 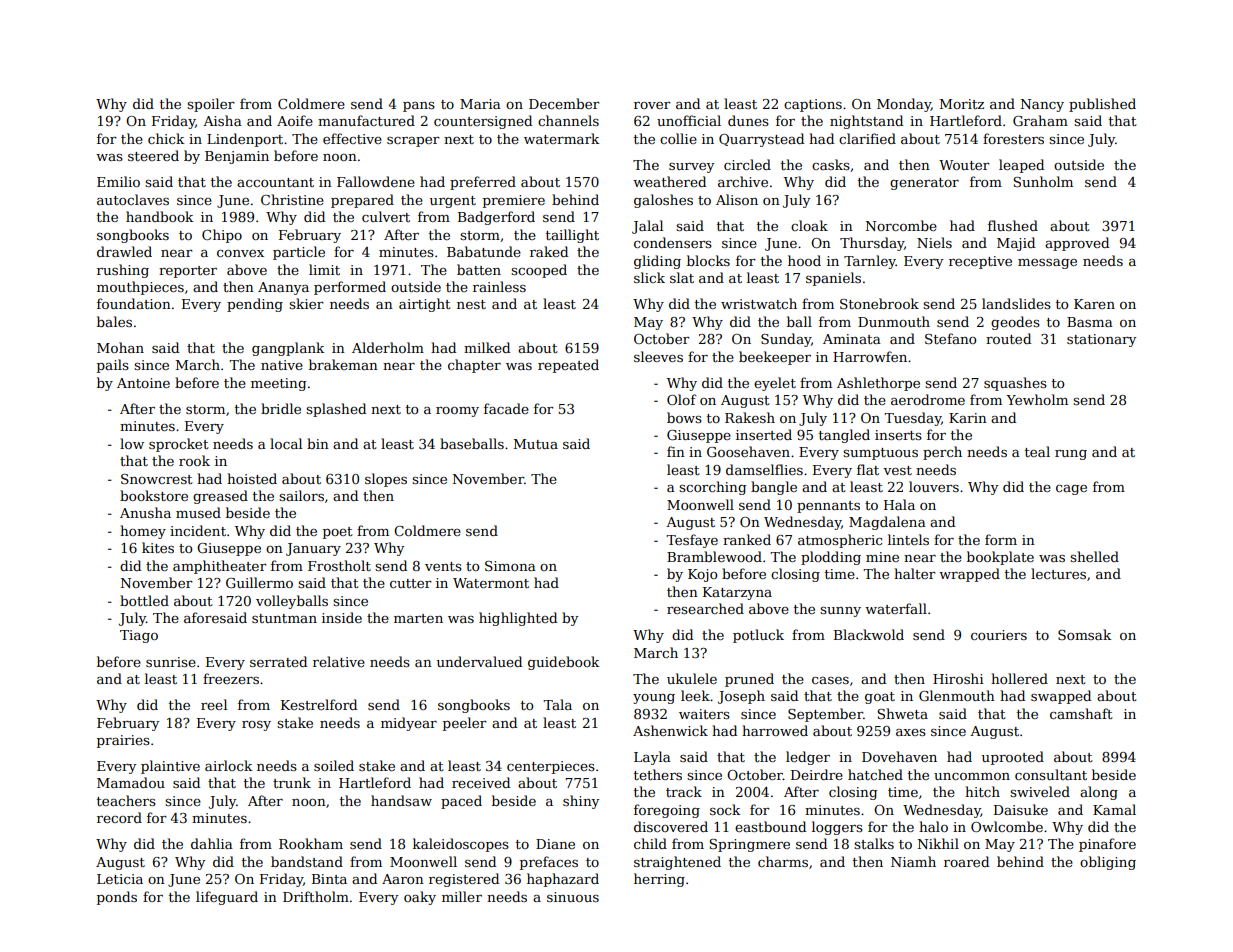 What do you see at coordinates (316, 896) in the screenshot?
I see `Driftholm` at bounding box center [316, 896].
